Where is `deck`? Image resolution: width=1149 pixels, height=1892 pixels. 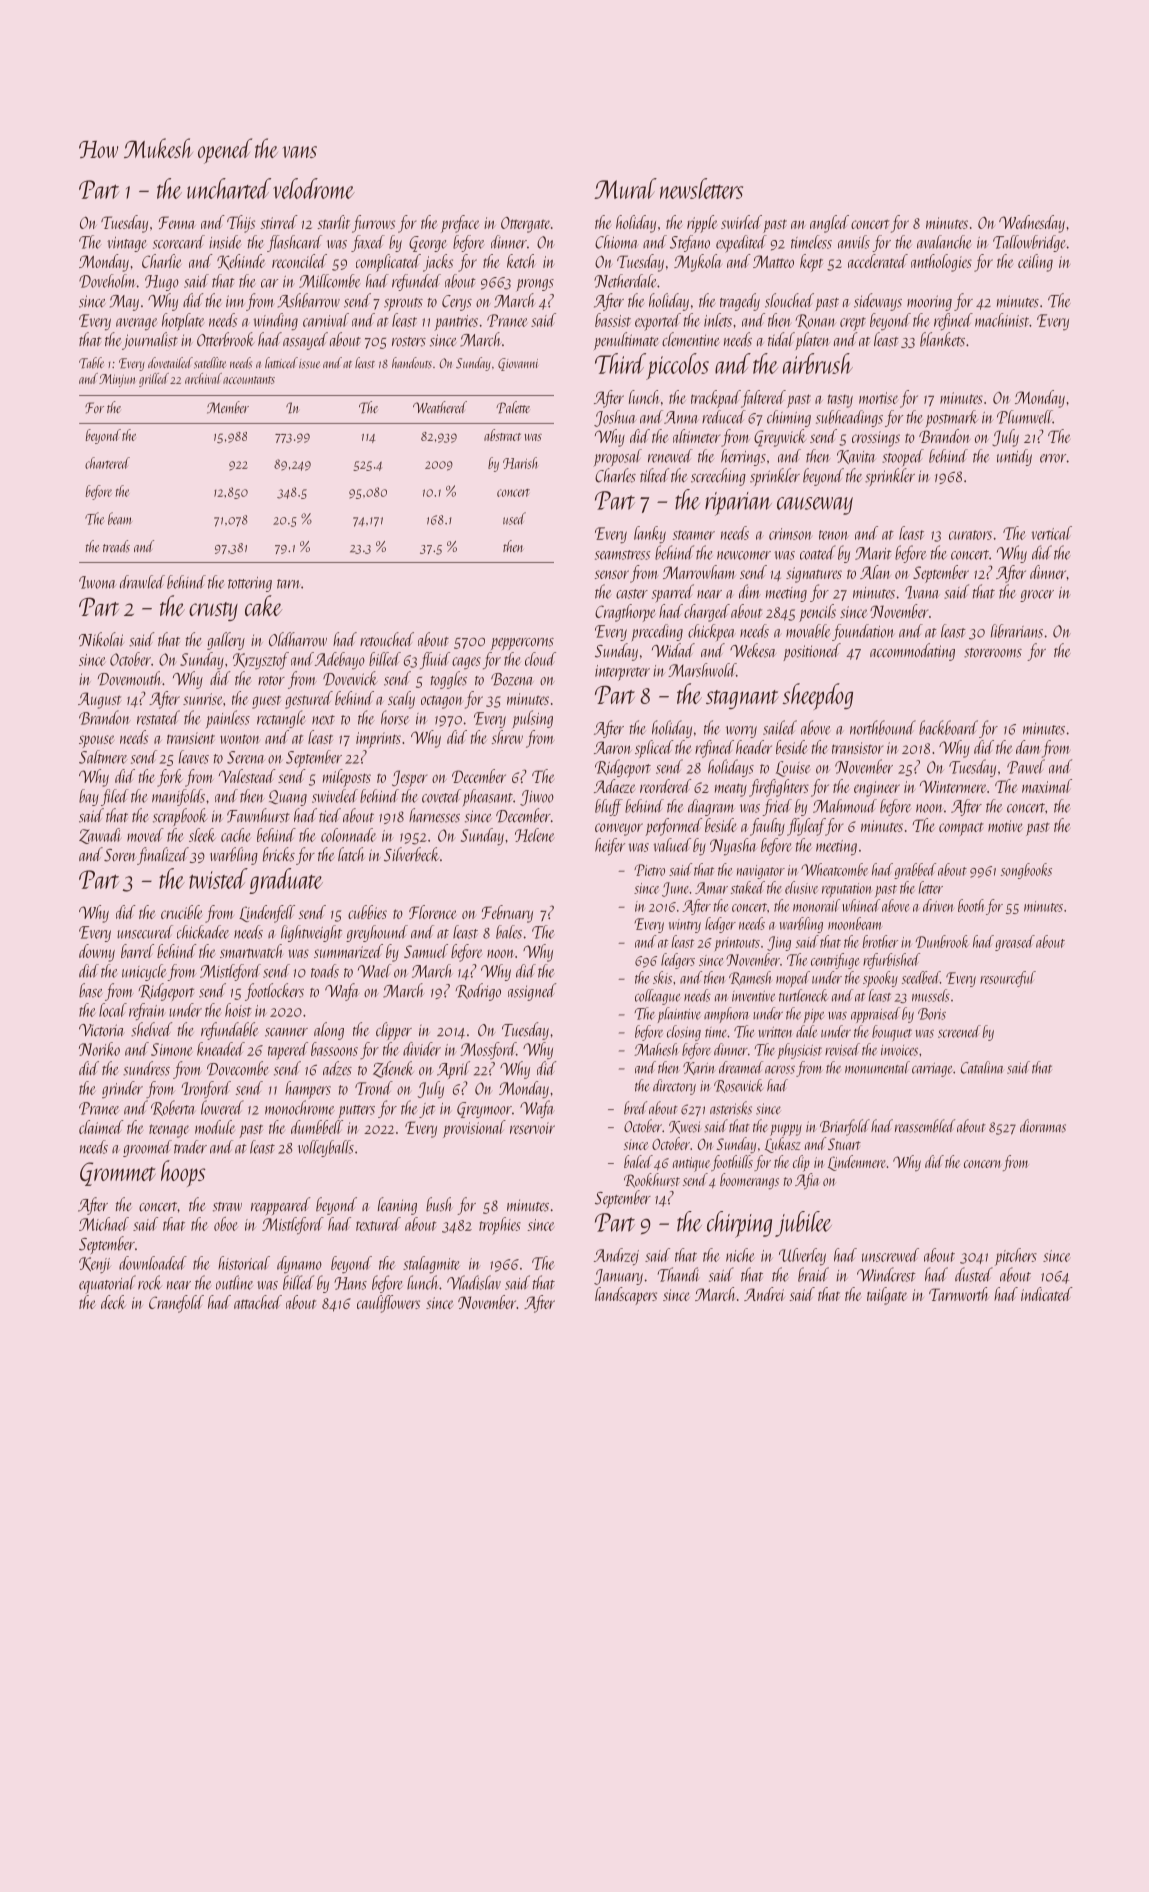
deck is located at coordinates (113, 1302).
